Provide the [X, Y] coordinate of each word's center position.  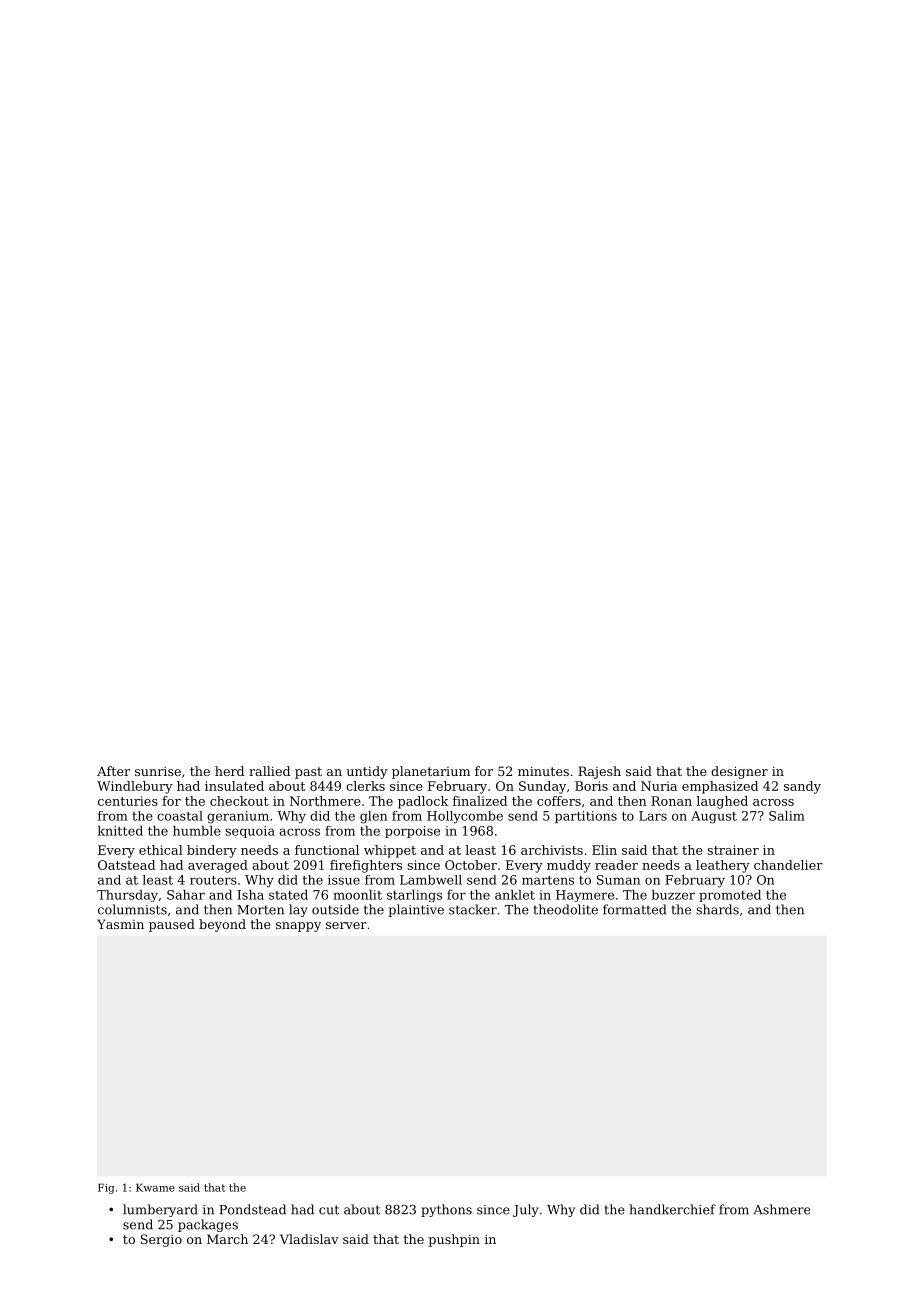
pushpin [454, 1240]
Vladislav [309, 1239]
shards [717, 909]
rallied [269, 771]
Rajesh [599, 772]
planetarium [431, 772]
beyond [222, 925]
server [346, 925]
